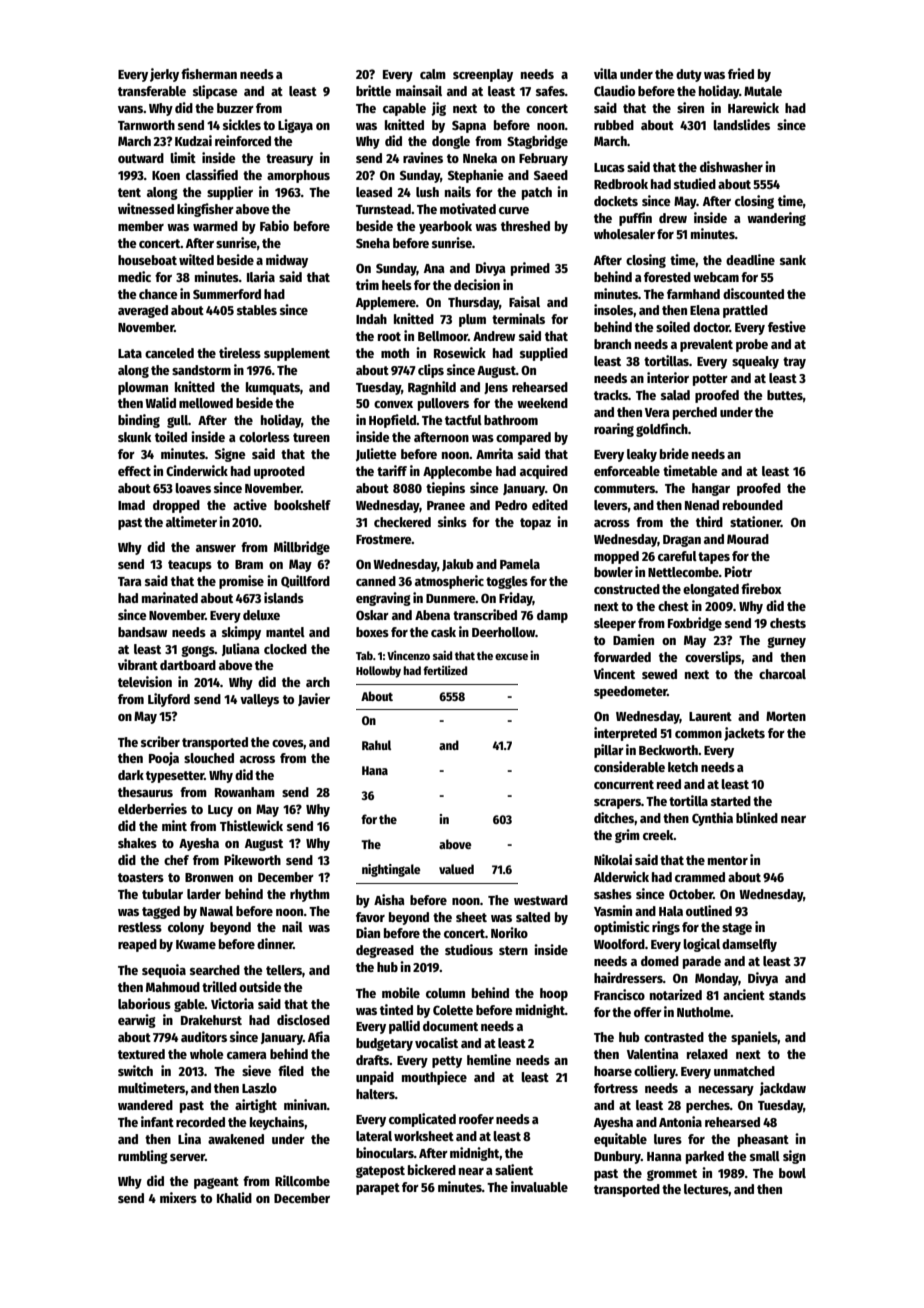 The width and height of the screenshot is (924, 1308). What do you see at coordinates (141, 158) in the screenshot?
I see `outward` at bounding box center [141, 158].
